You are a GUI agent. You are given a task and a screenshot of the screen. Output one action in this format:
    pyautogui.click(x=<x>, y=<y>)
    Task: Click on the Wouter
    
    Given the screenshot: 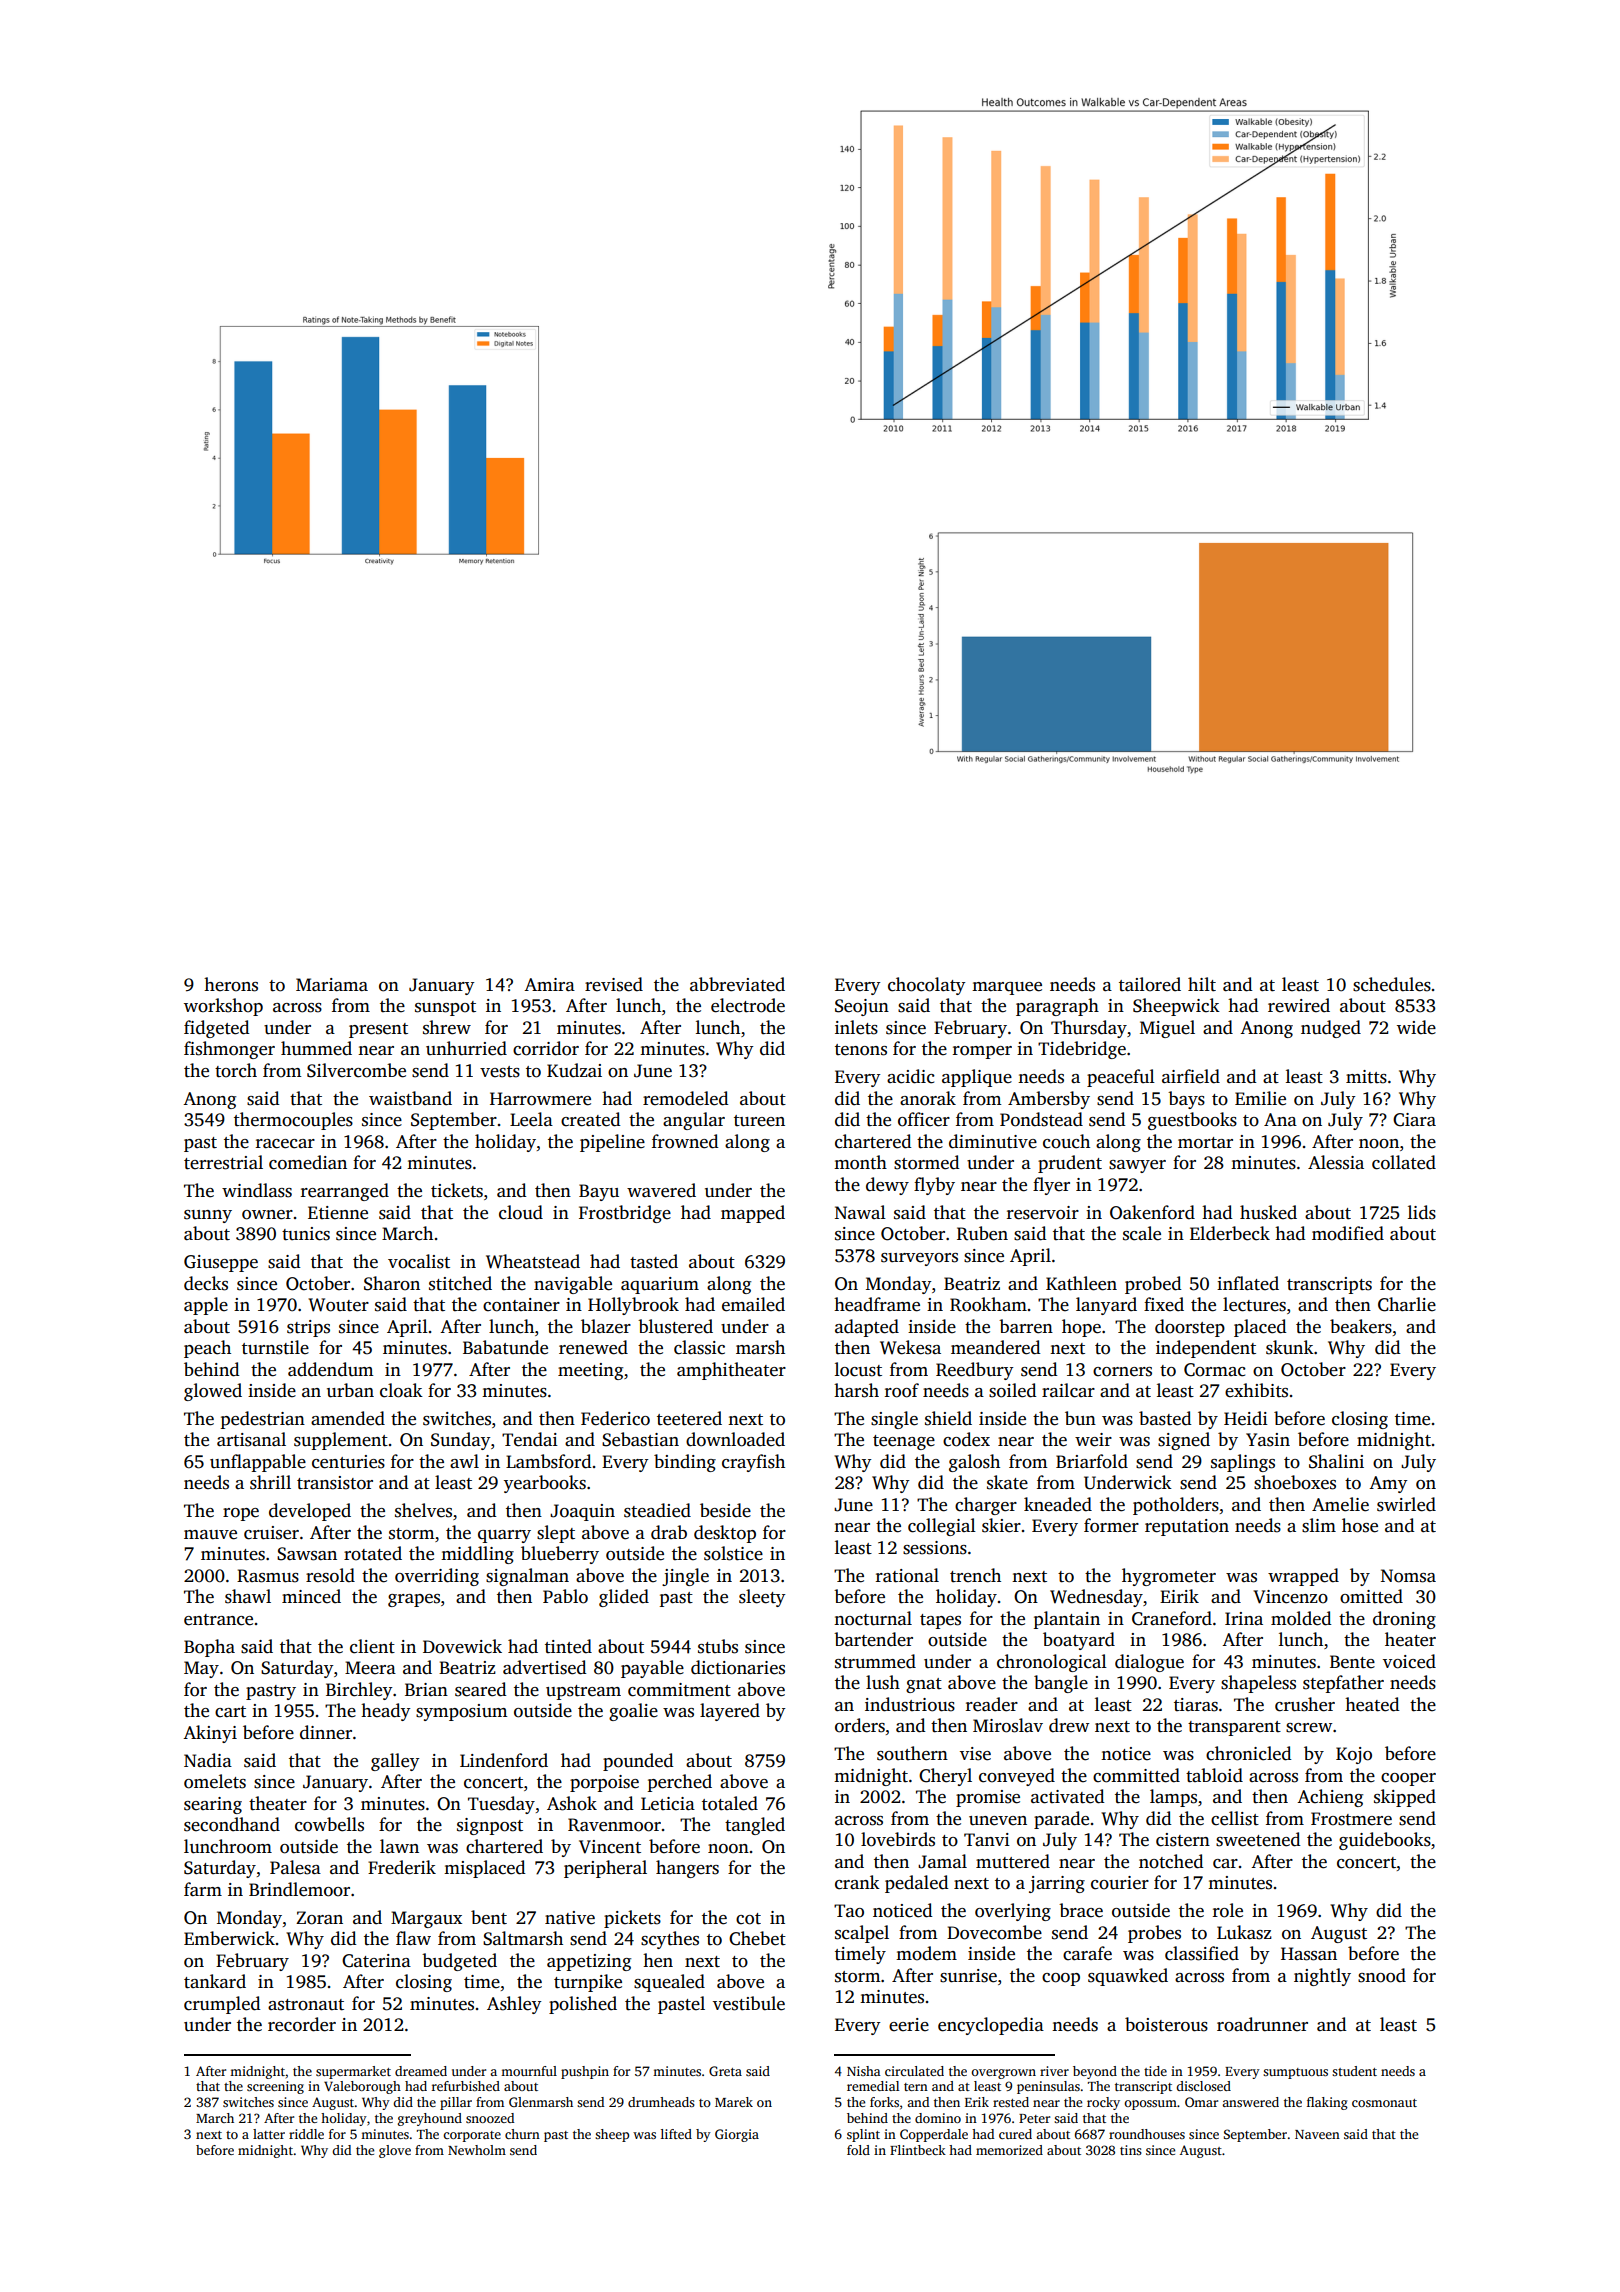 What is the action you would take?
    pyautogui.click(x=338, y=1305)
